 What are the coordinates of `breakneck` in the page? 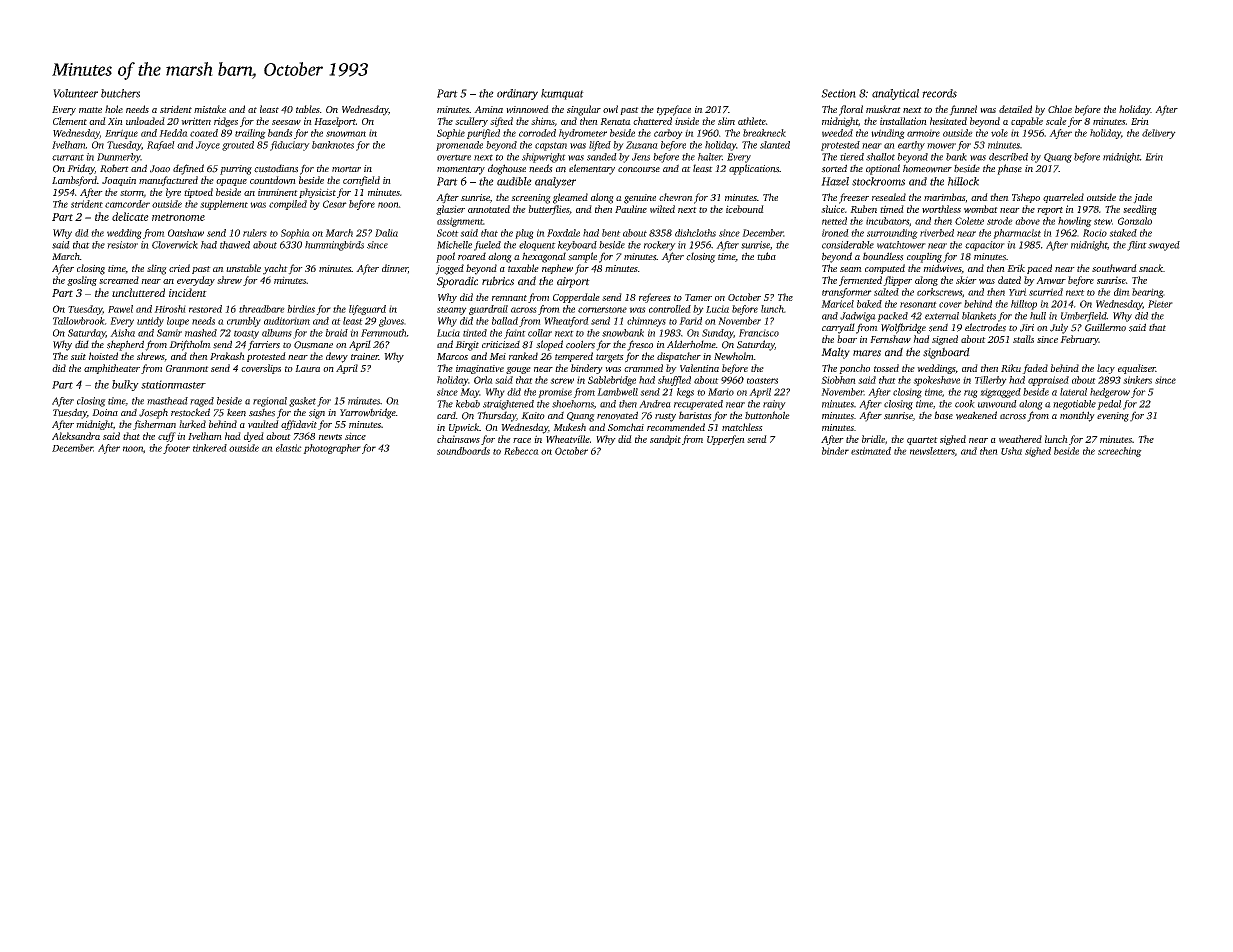 It's located at (764, 133).
